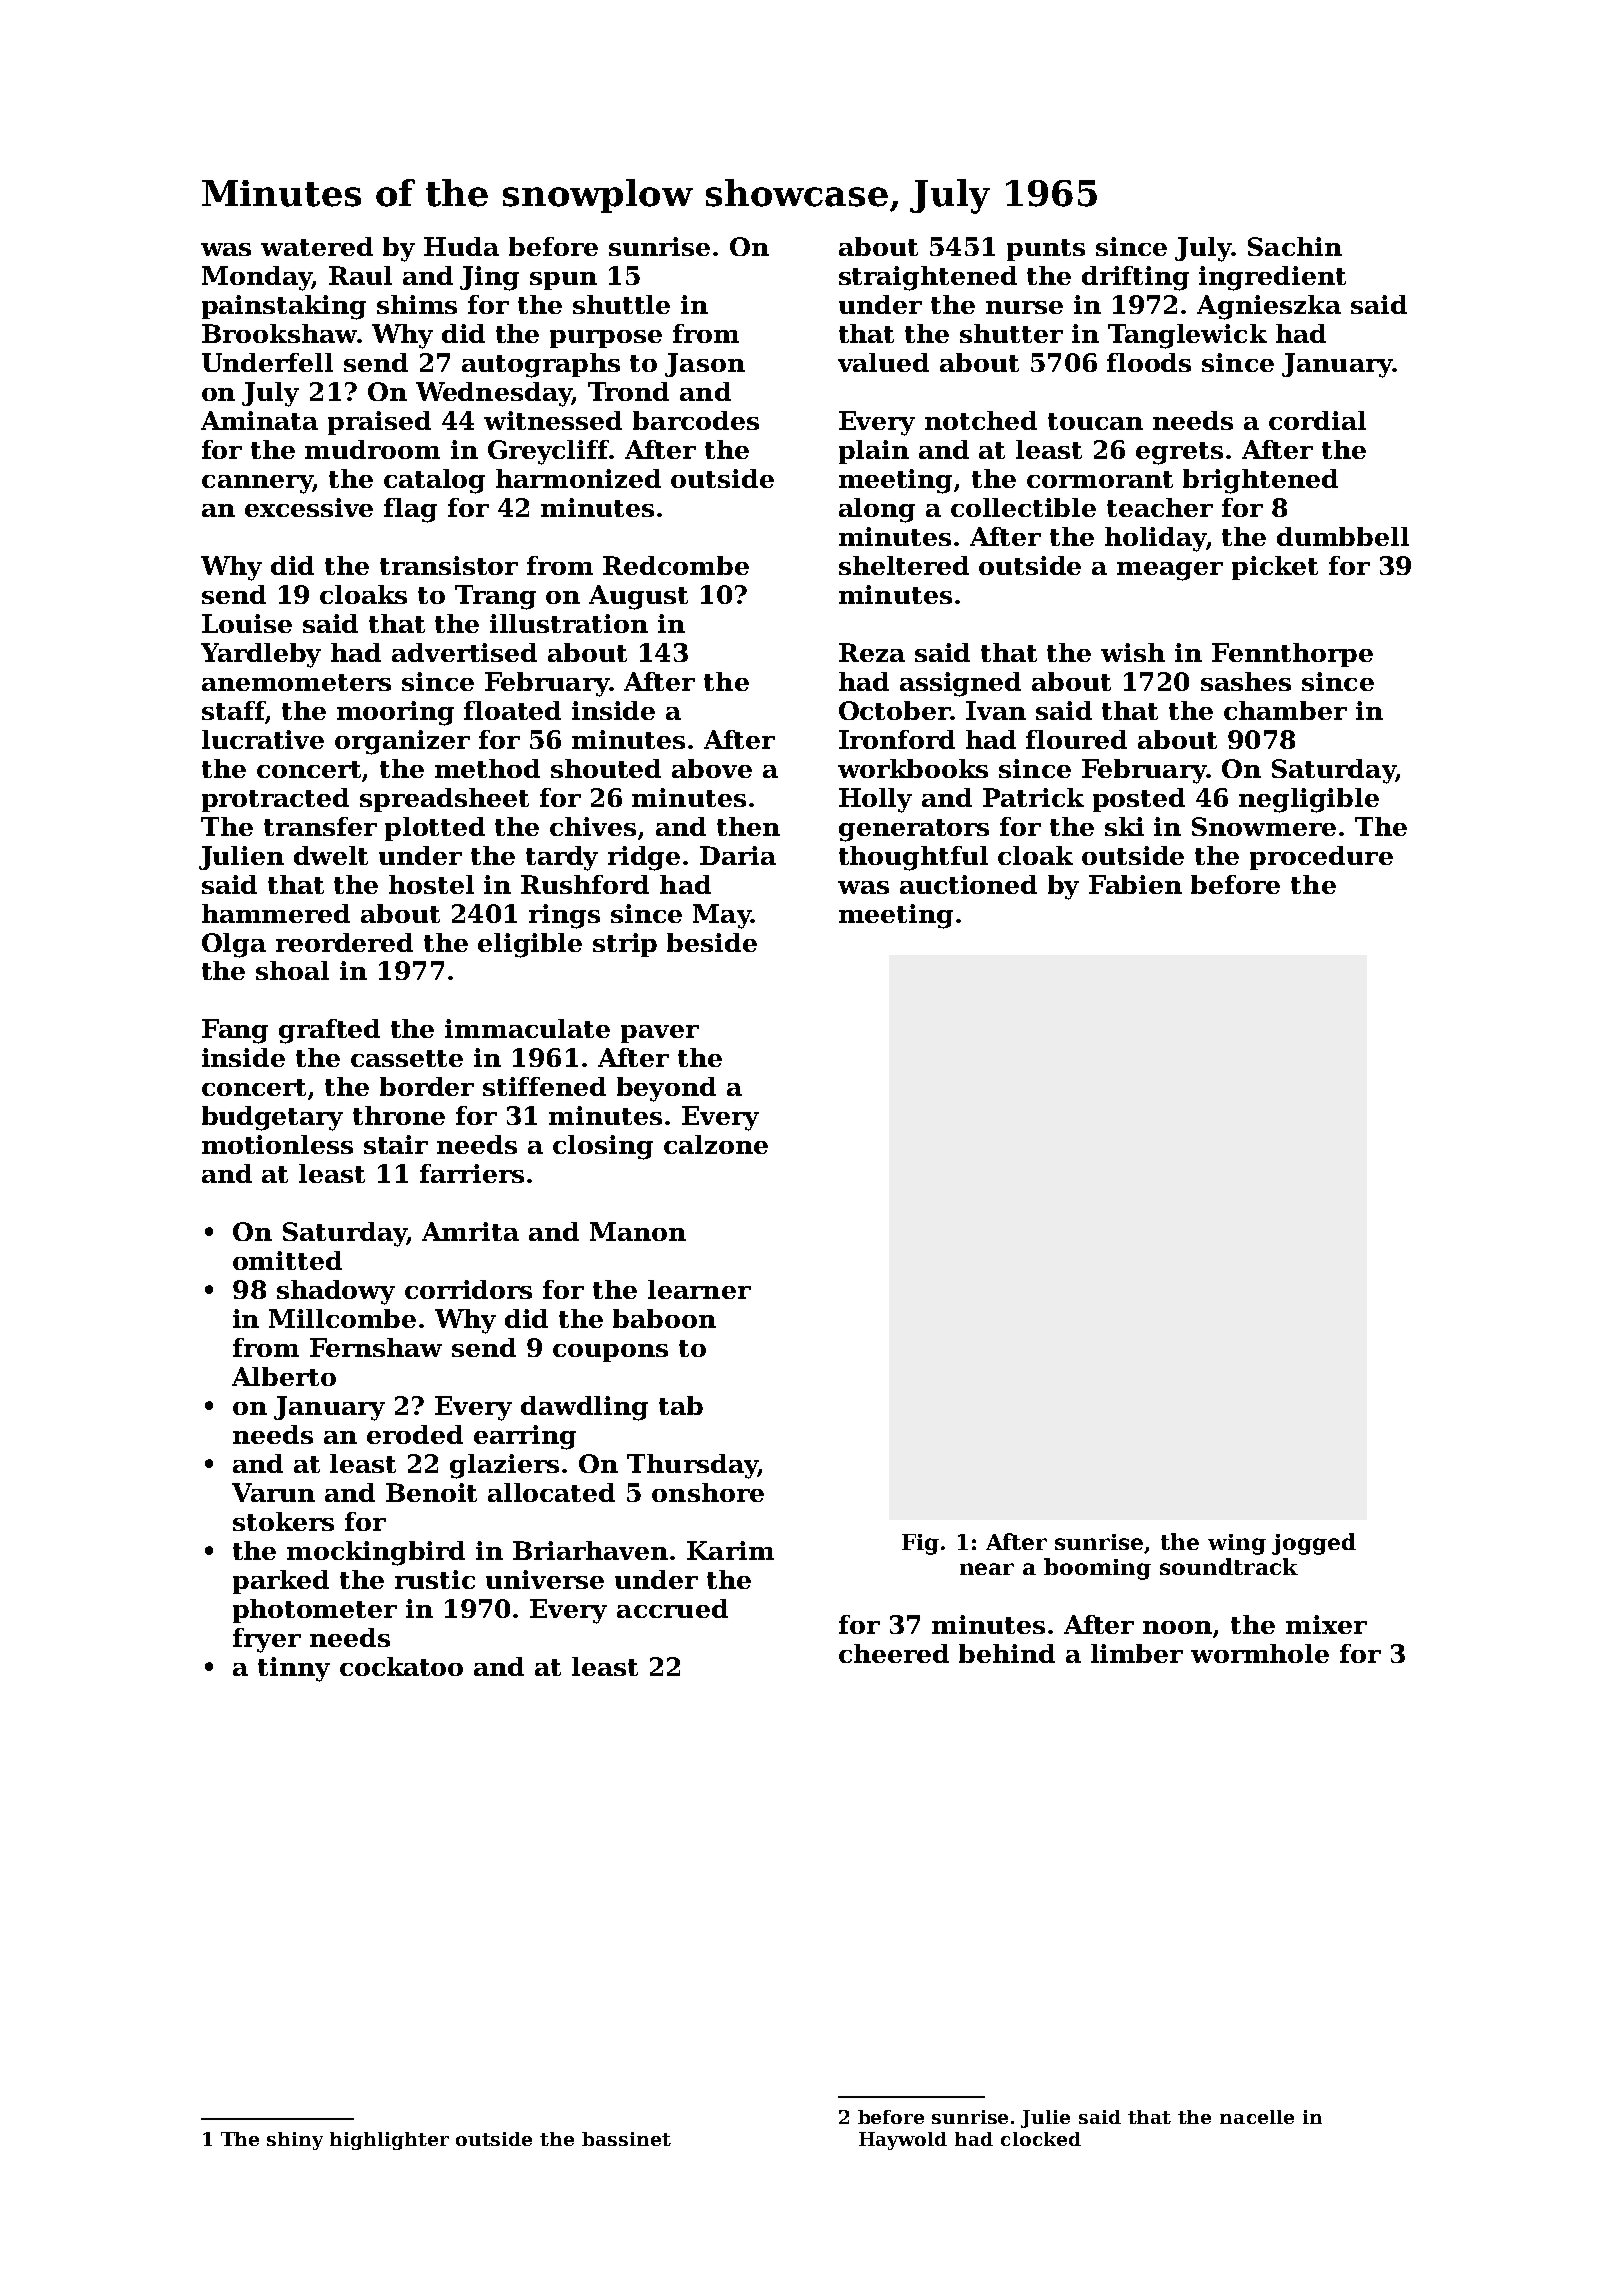 The image size is (1620, 2292). I want to click on cordial, so click(1317, 420).
